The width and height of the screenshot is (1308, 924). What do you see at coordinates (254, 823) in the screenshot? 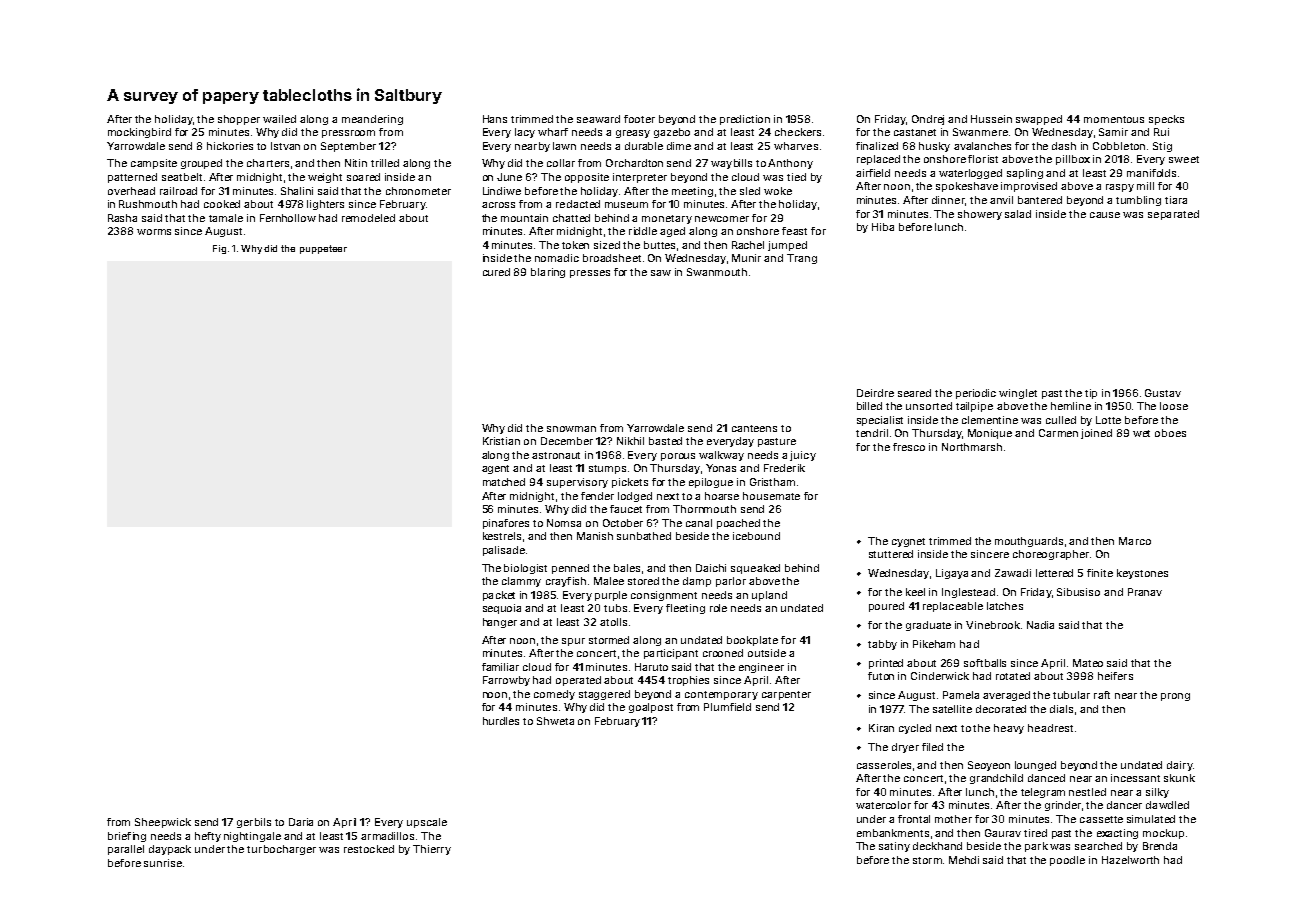
I see `gerbils` at bounding box center [254, 823].
